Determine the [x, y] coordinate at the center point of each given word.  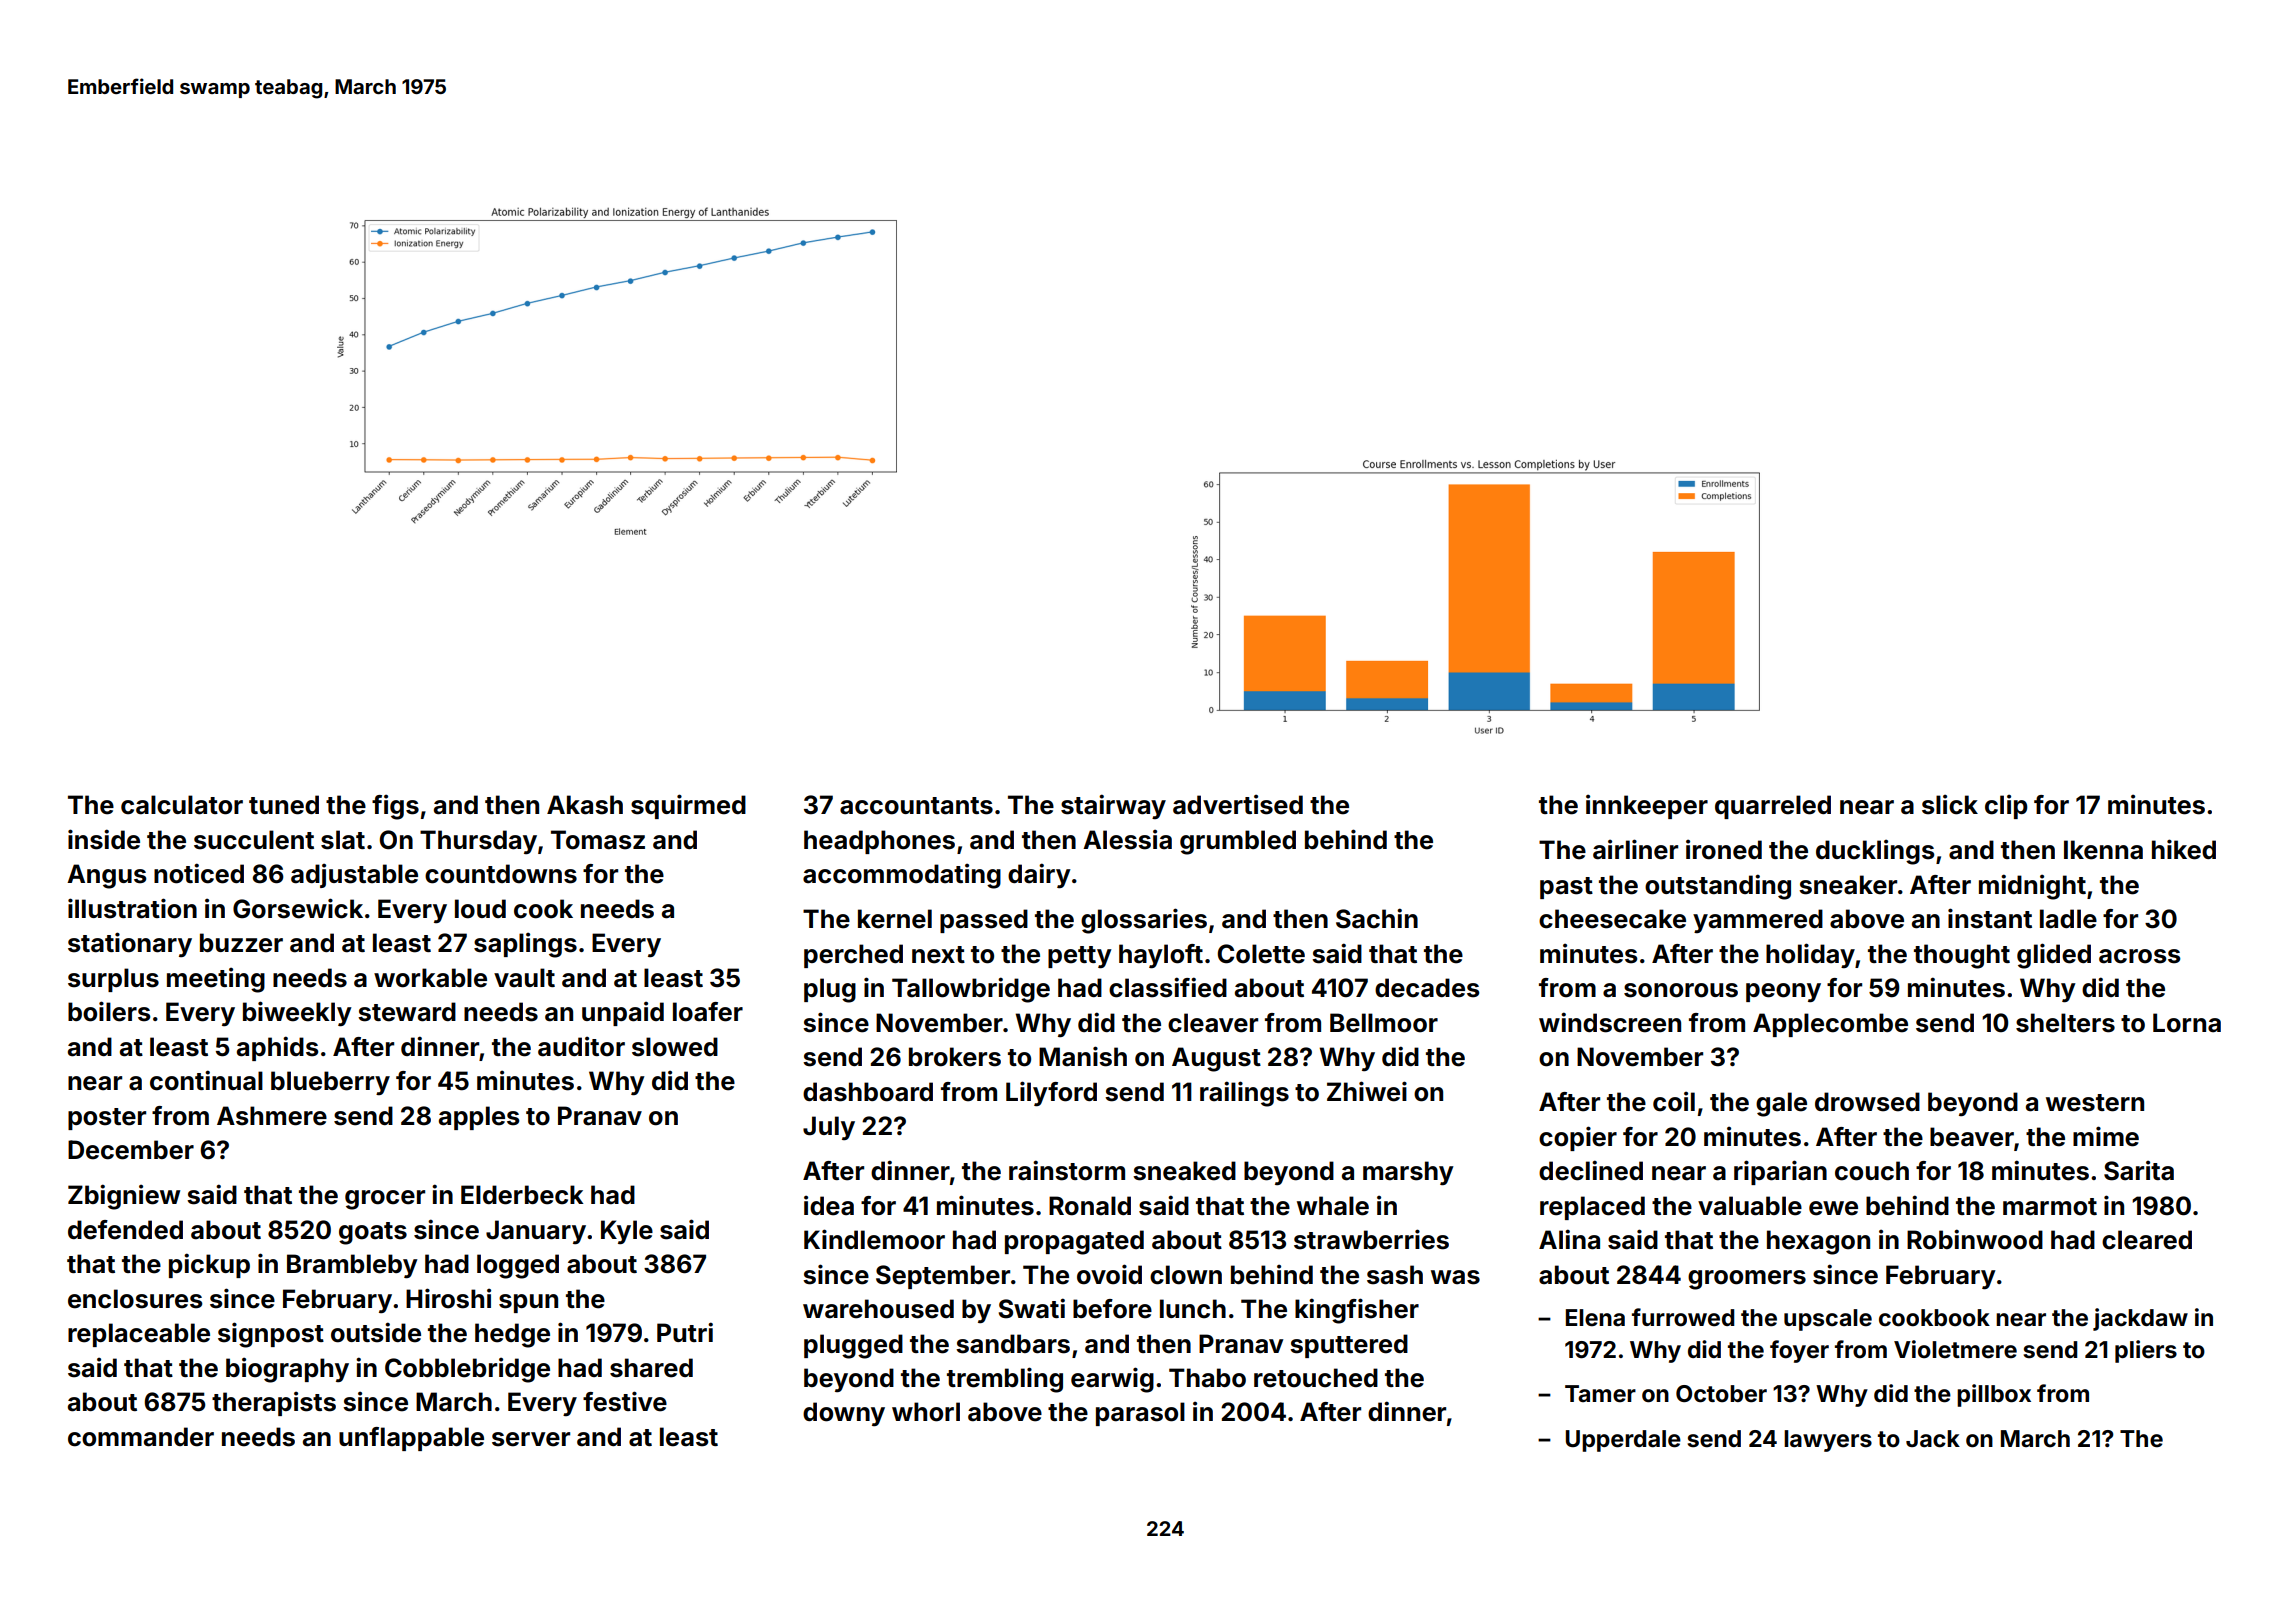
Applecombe [1830, 1025]
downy [844, 1414]
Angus [106, 876]
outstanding [1718, 887]
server [531, 1439]
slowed [675, 1047]
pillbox [1994, 1395]
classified [1168, 987]
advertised [1238, 804]
